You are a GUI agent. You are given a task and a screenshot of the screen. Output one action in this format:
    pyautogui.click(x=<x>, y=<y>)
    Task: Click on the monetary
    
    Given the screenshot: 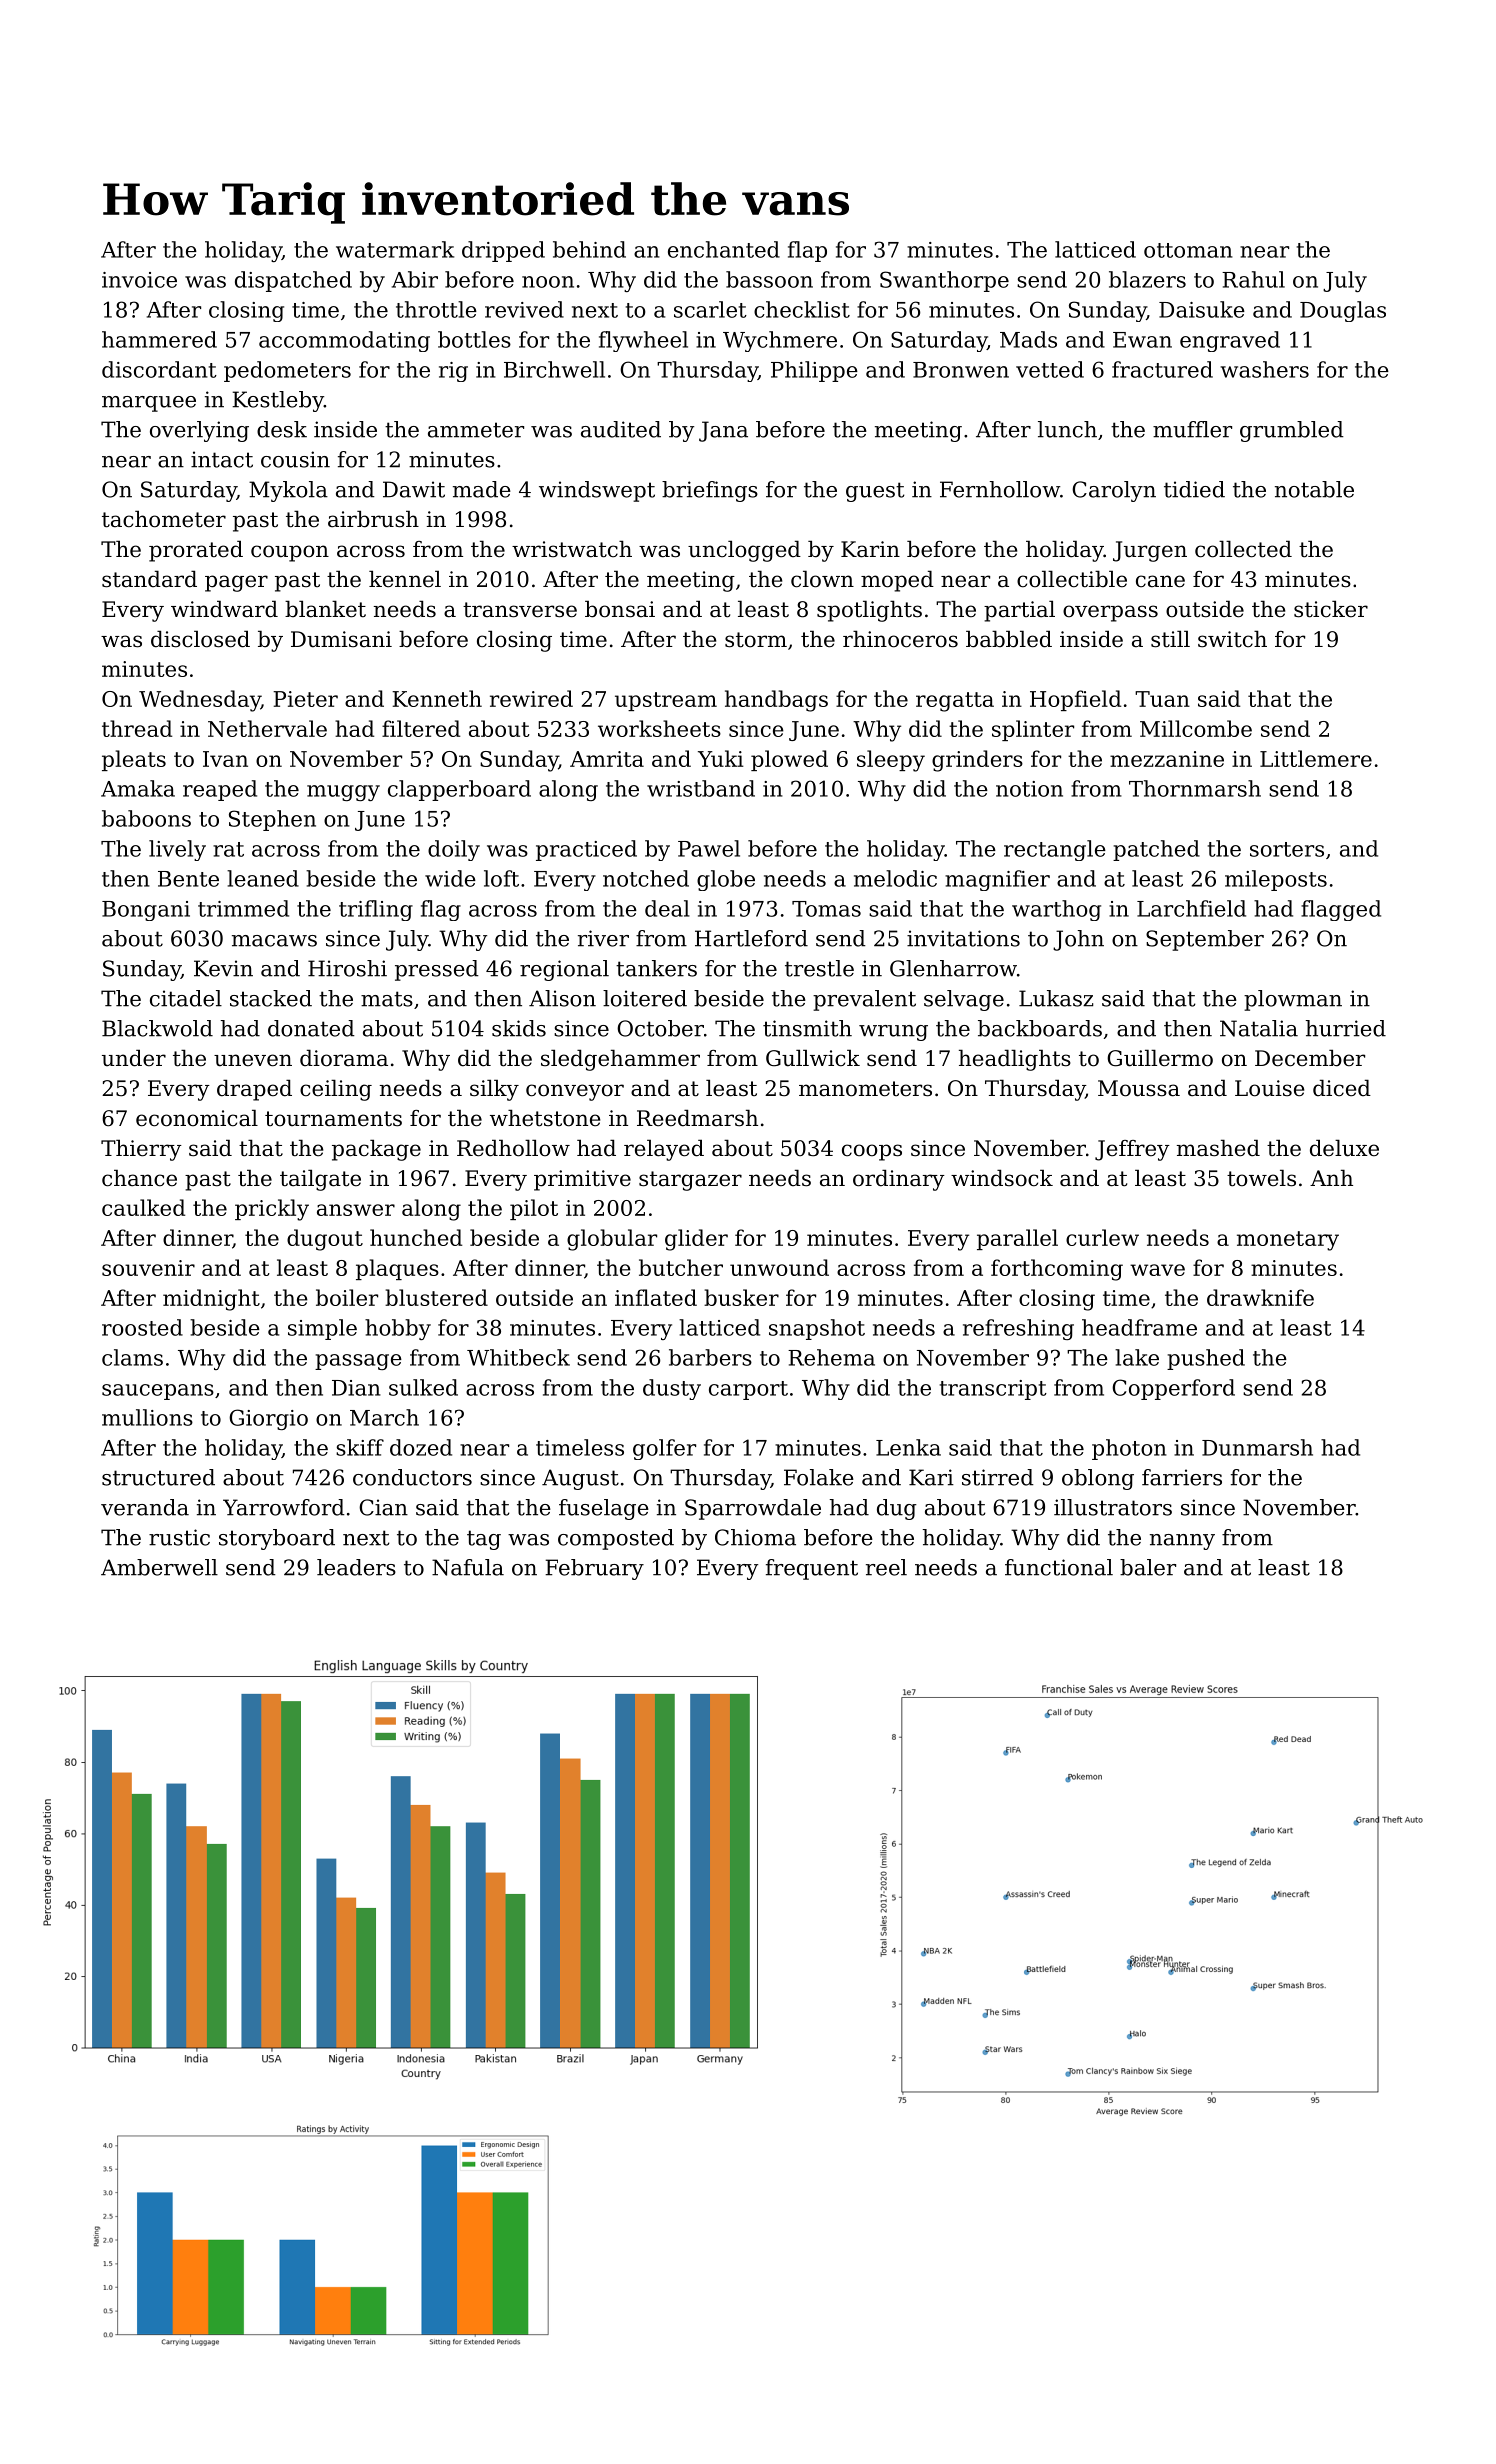 What is the action you would take?
    pyautogui.click(x=1288, y=1241)
